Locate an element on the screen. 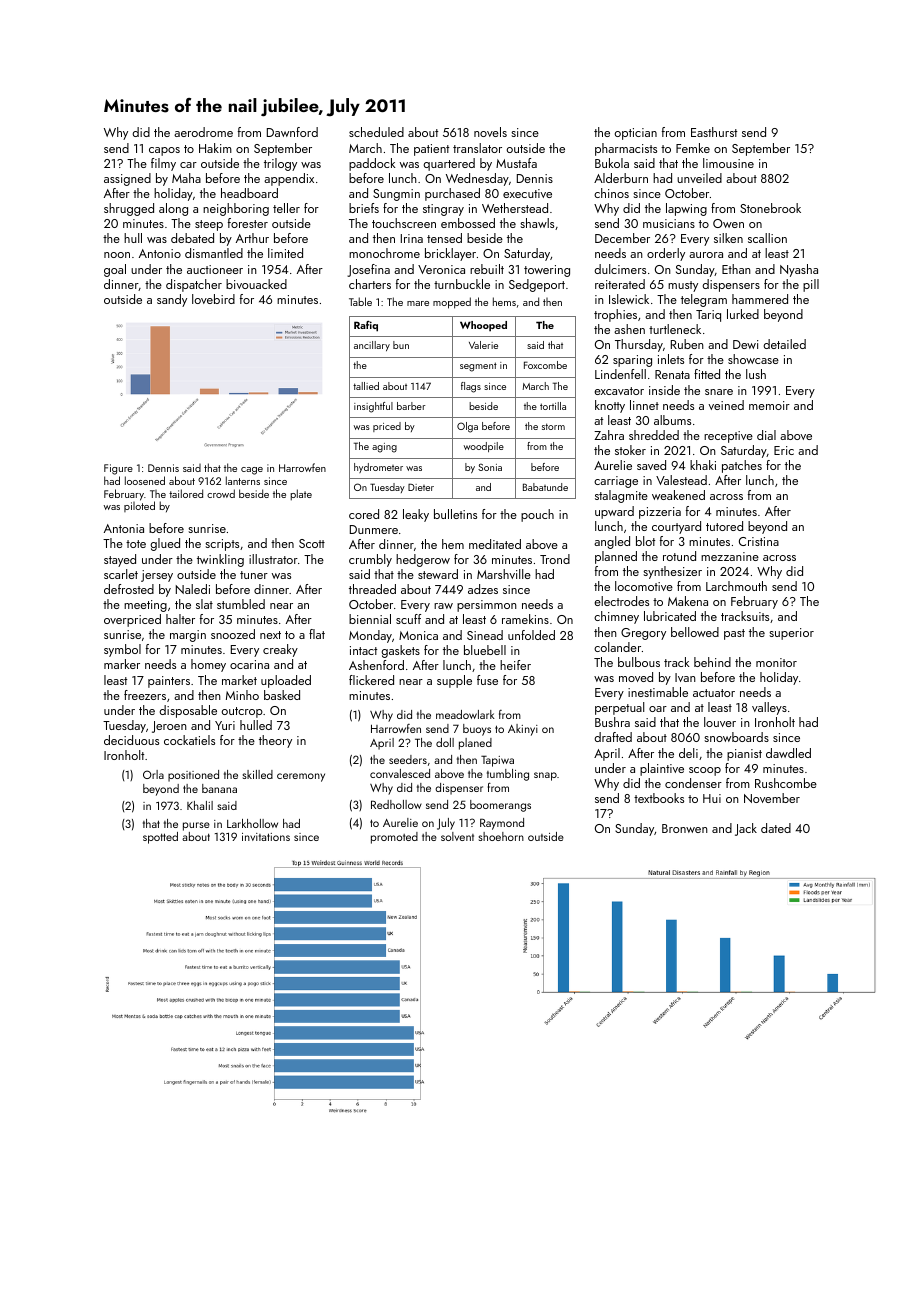 This screenshot has height=1308, width=924. spotted is located at coordinates (160, 838).
